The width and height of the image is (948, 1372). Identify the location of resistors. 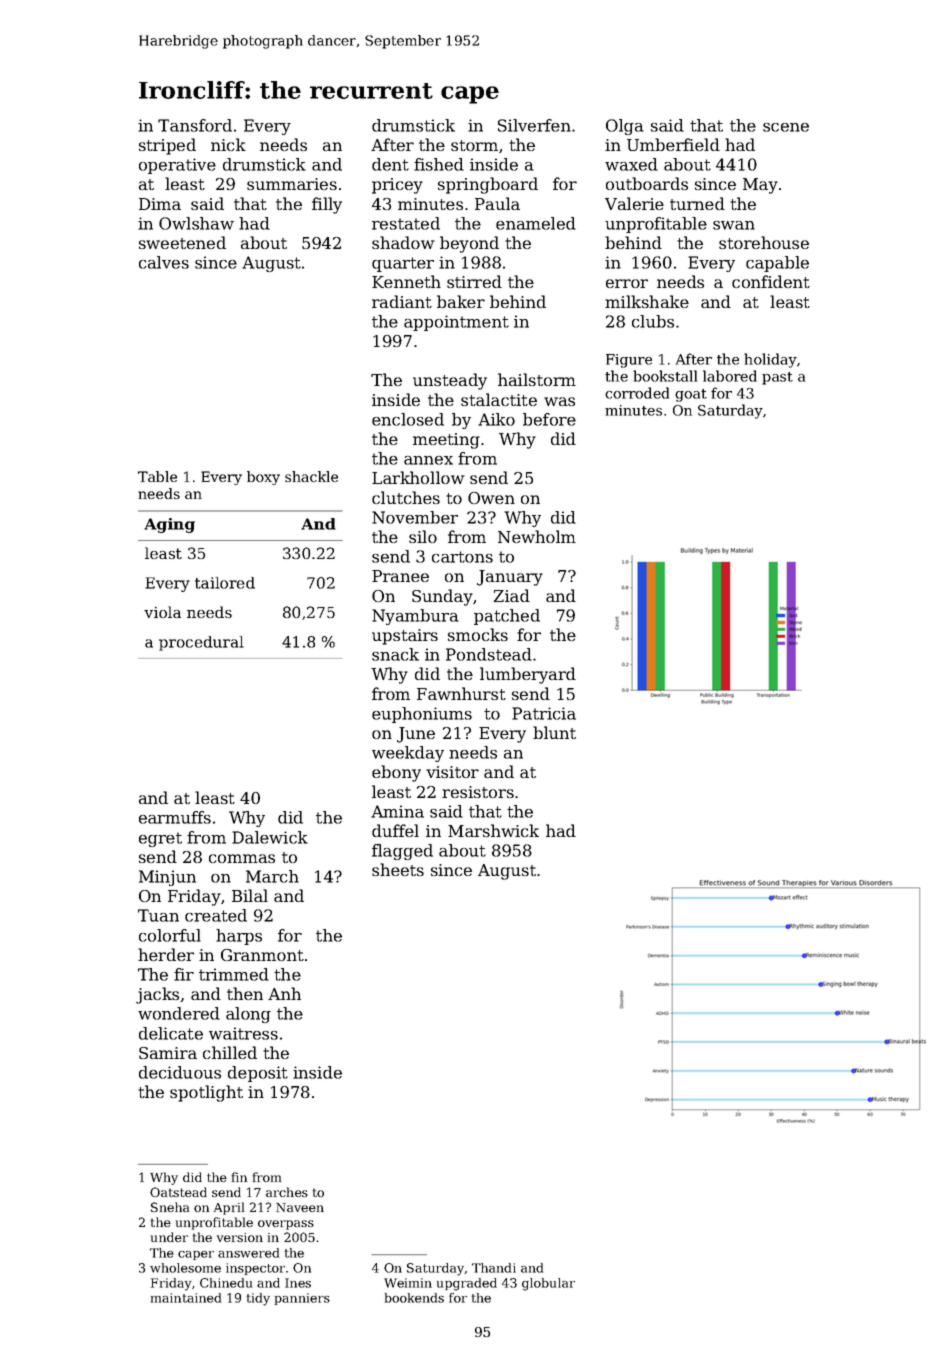
(478, 792).
